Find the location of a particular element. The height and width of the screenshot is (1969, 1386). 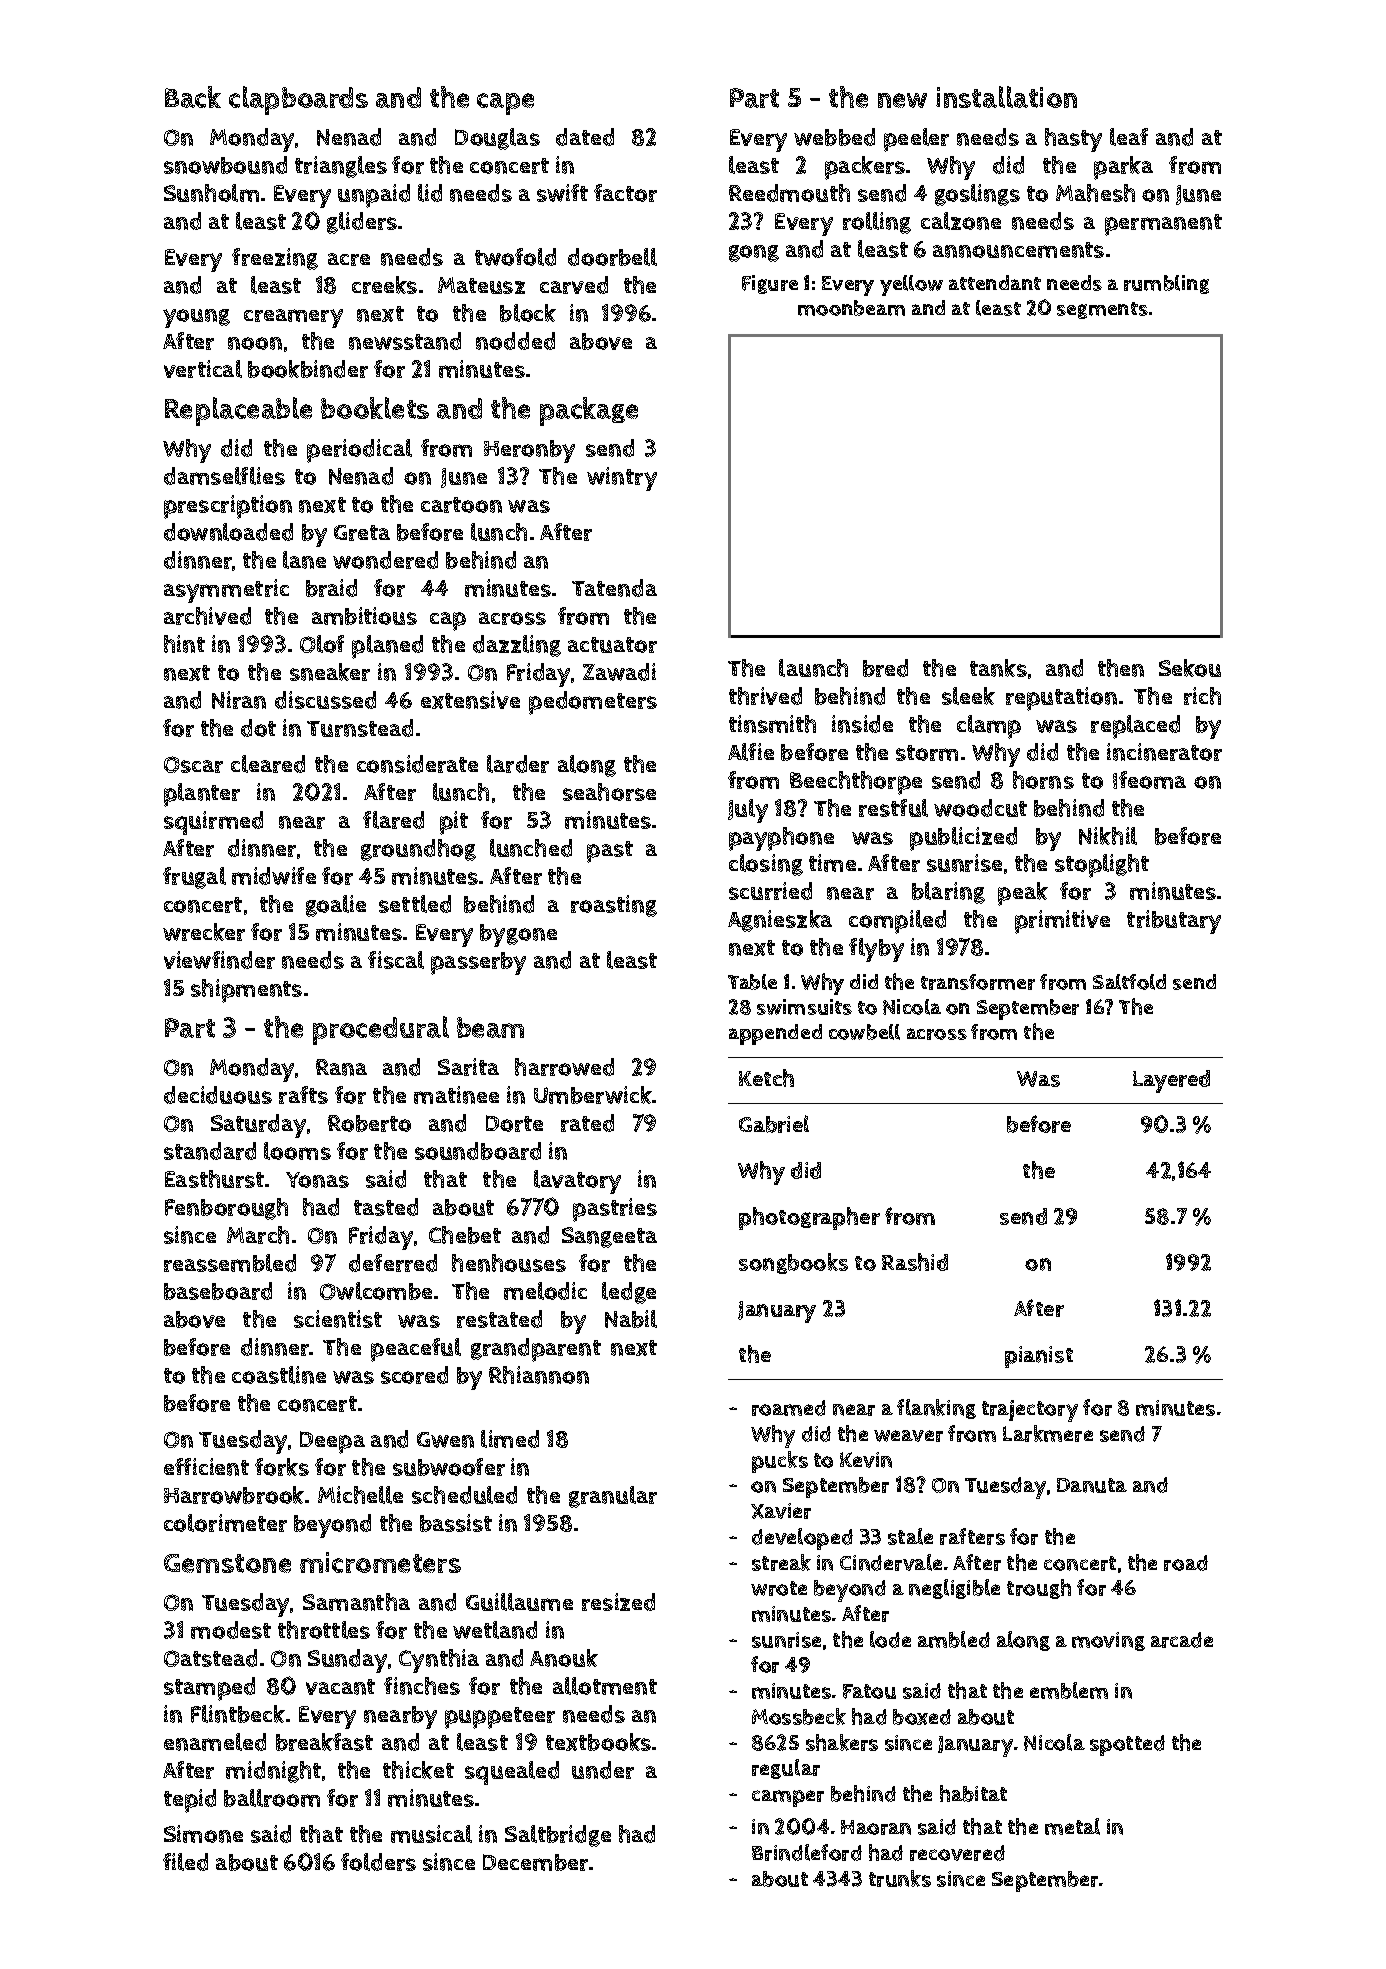

creeks is located at coordinates (384, 285).
